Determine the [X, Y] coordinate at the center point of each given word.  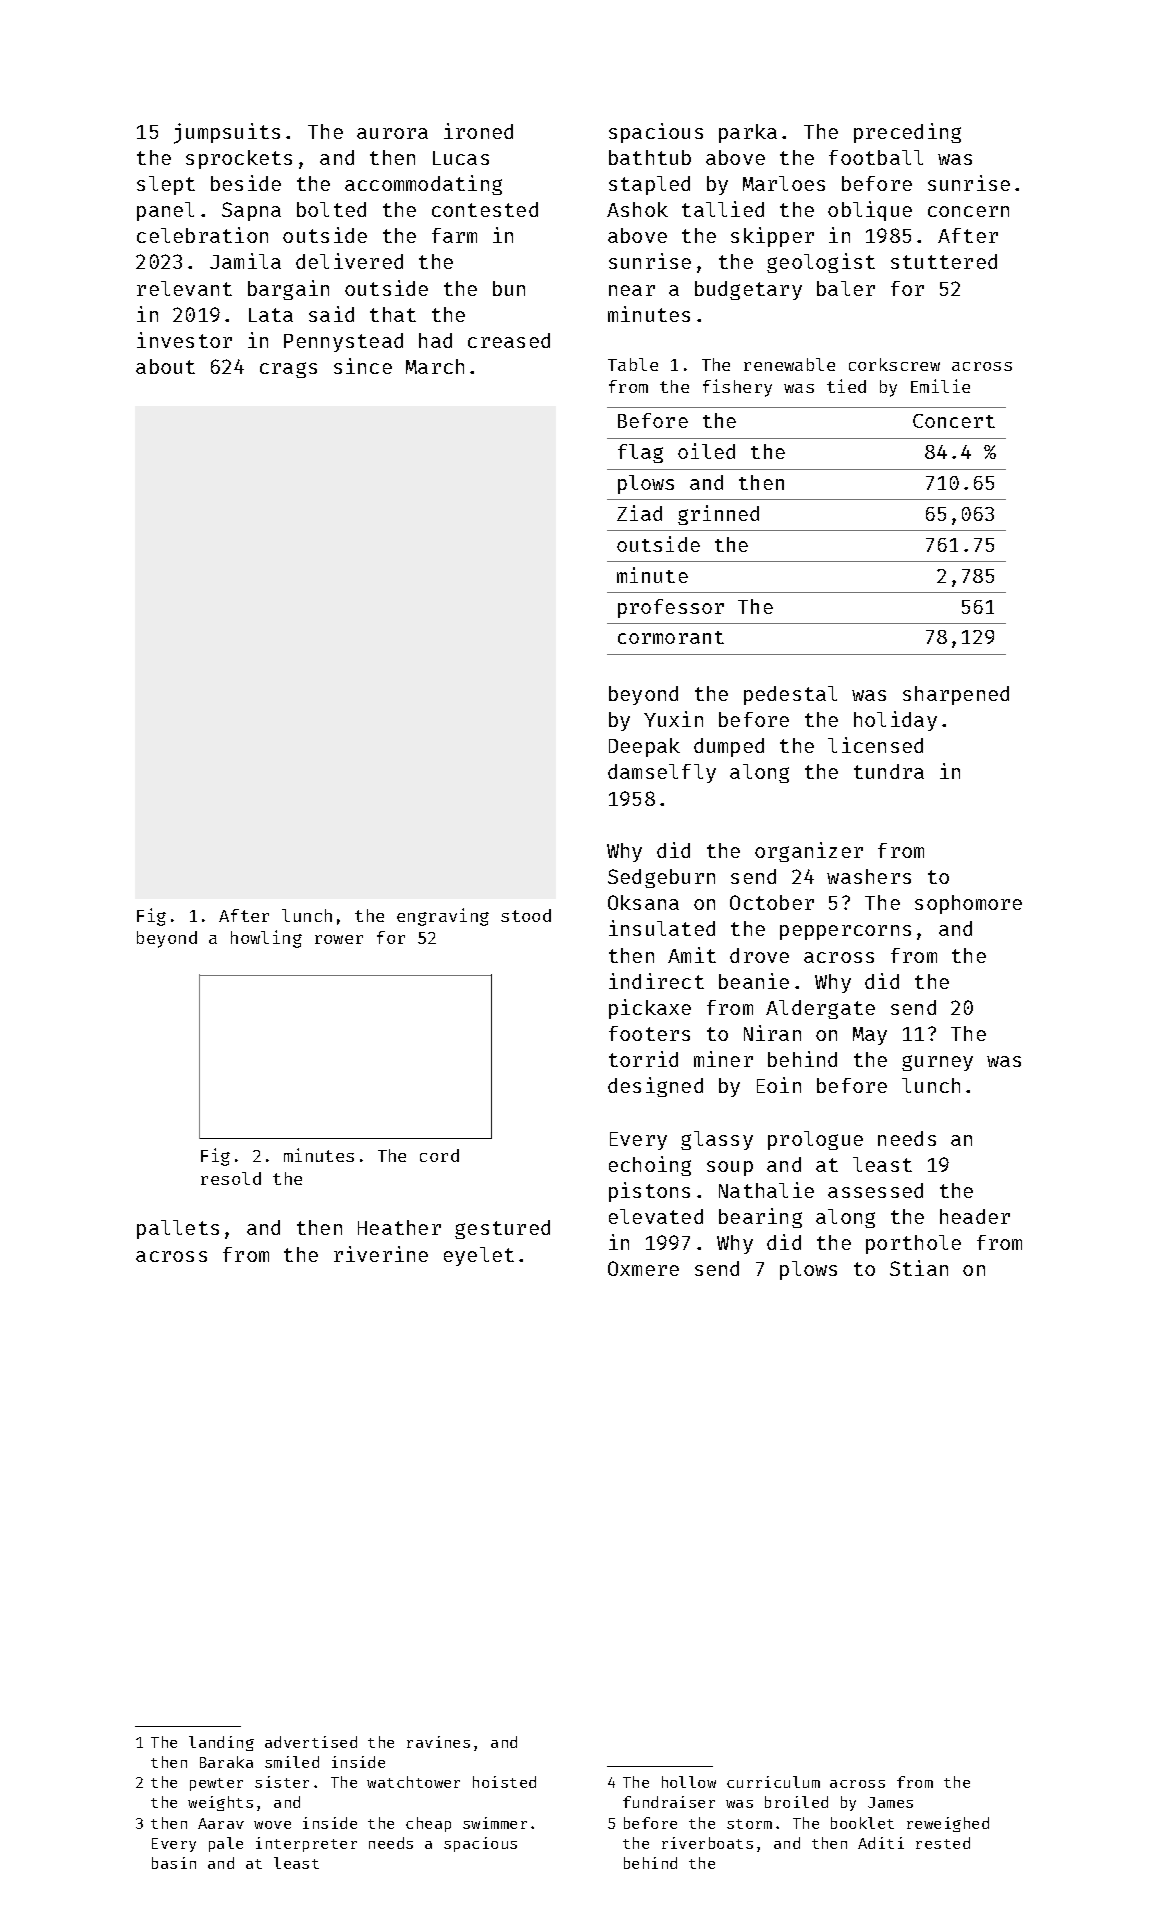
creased [509, 340]
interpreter [306, 1844]
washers [869, 876]
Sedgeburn [661, 878]
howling [266, 939]
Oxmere [643, 1268]
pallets [178, 1229]
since [363, 366]
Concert [954, 421]
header [975, 1216]
